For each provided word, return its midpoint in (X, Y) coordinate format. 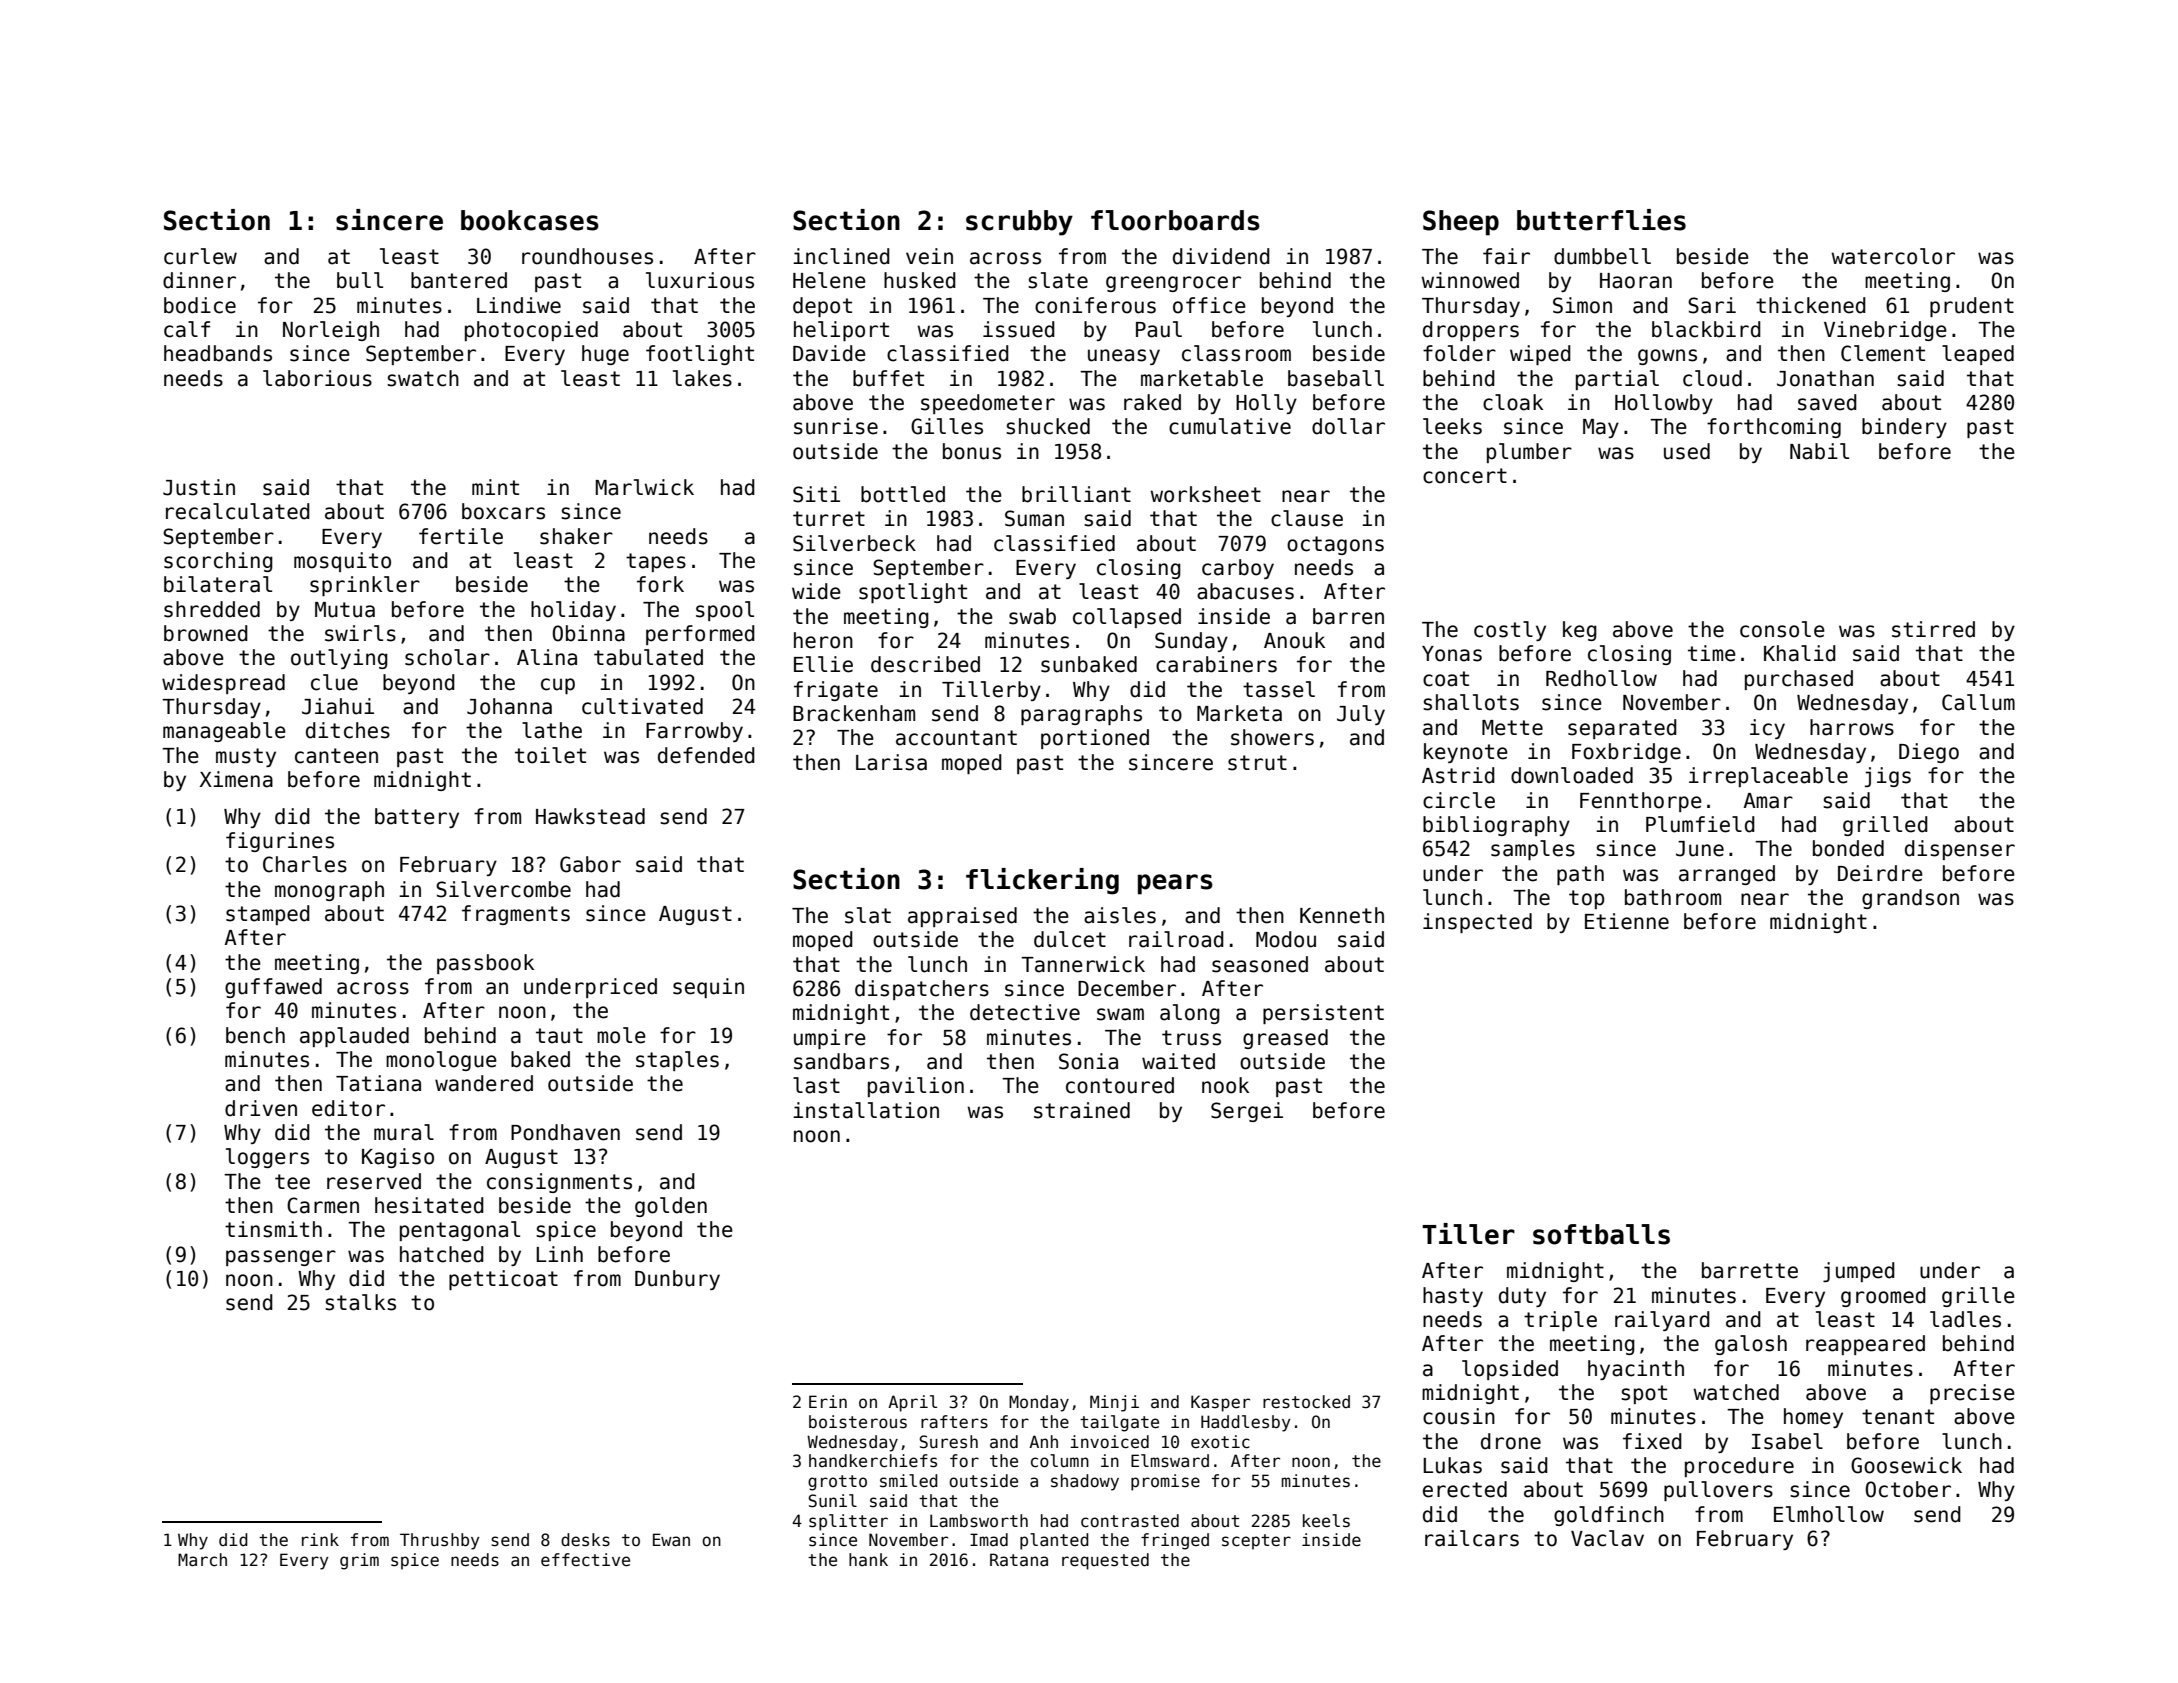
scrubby (1019, 223)
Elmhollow (1829, 1514)
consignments (559, 1183)
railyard (1662, 1321)
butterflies (1601, 220)
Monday (1039, 1403)
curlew (200, 256)
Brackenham (854, 713)
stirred (1933, 629)
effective (585, 1560)
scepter (1256, 1542)
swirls (360, 633)
